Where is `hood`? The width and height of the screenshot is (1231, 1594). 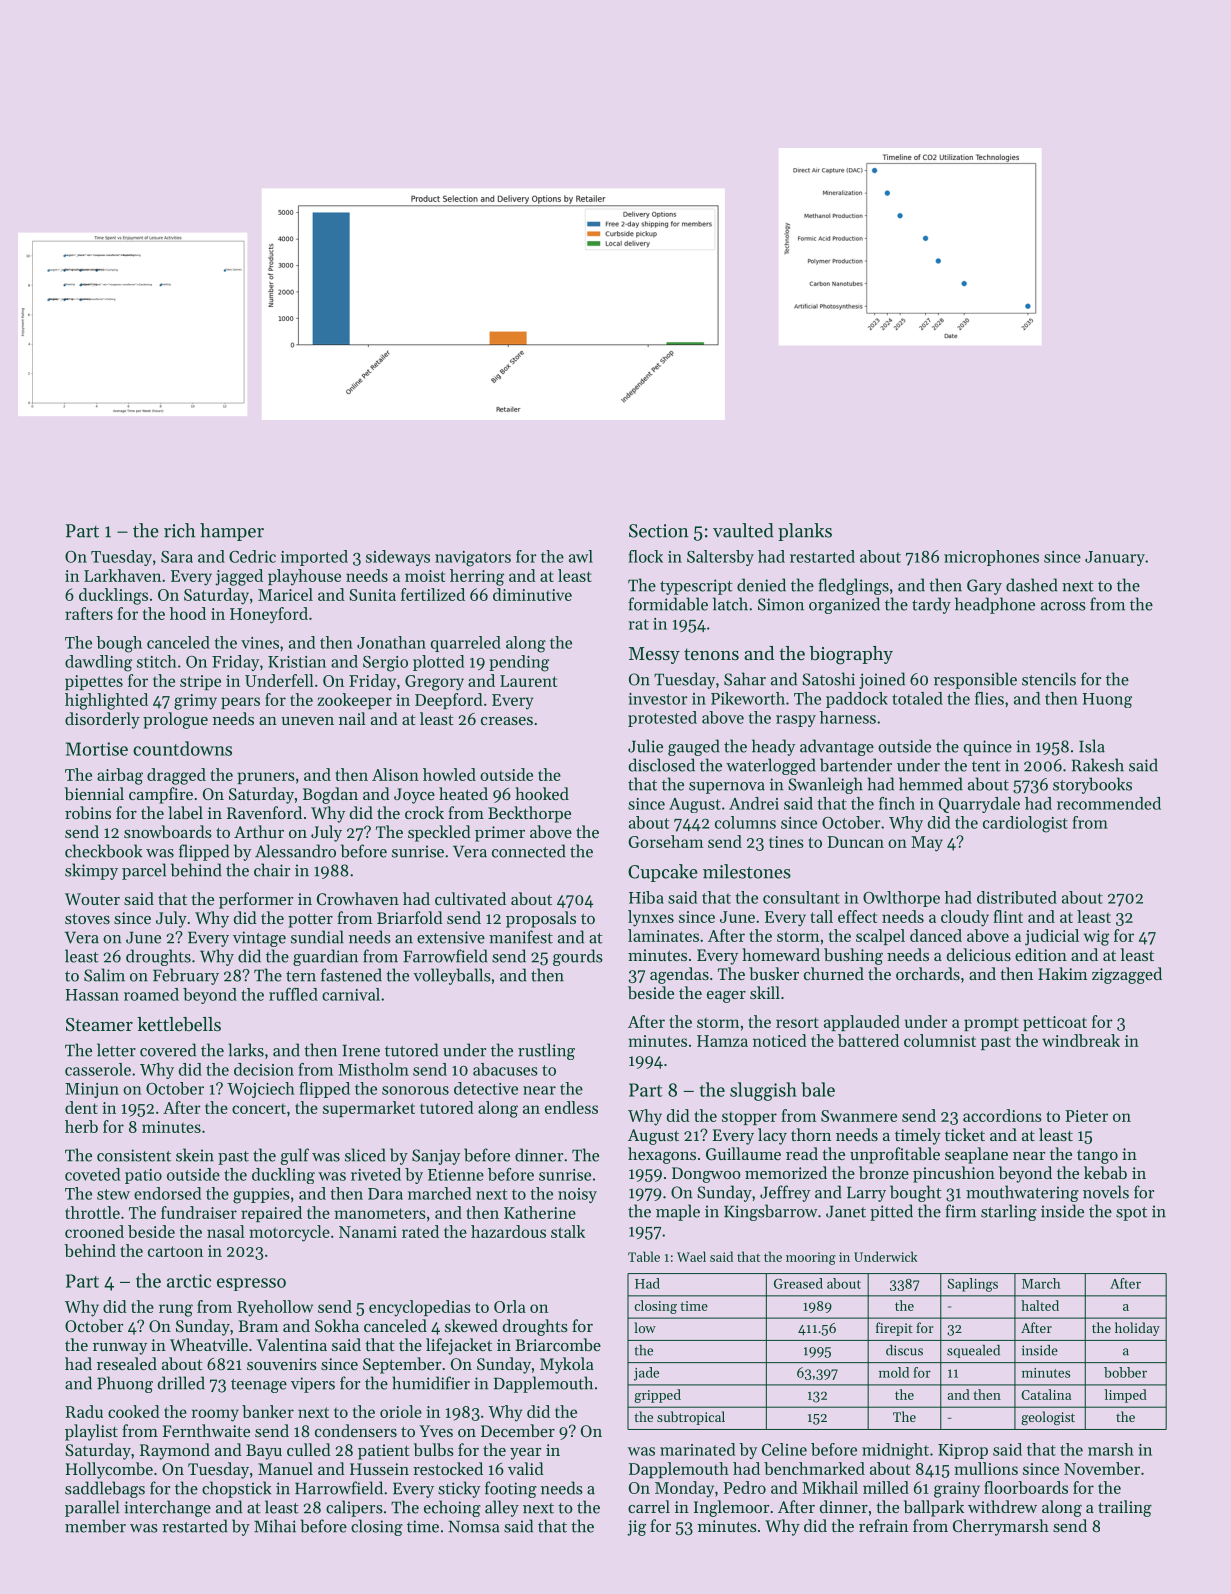 hood is located at coordinates (188, 613).
